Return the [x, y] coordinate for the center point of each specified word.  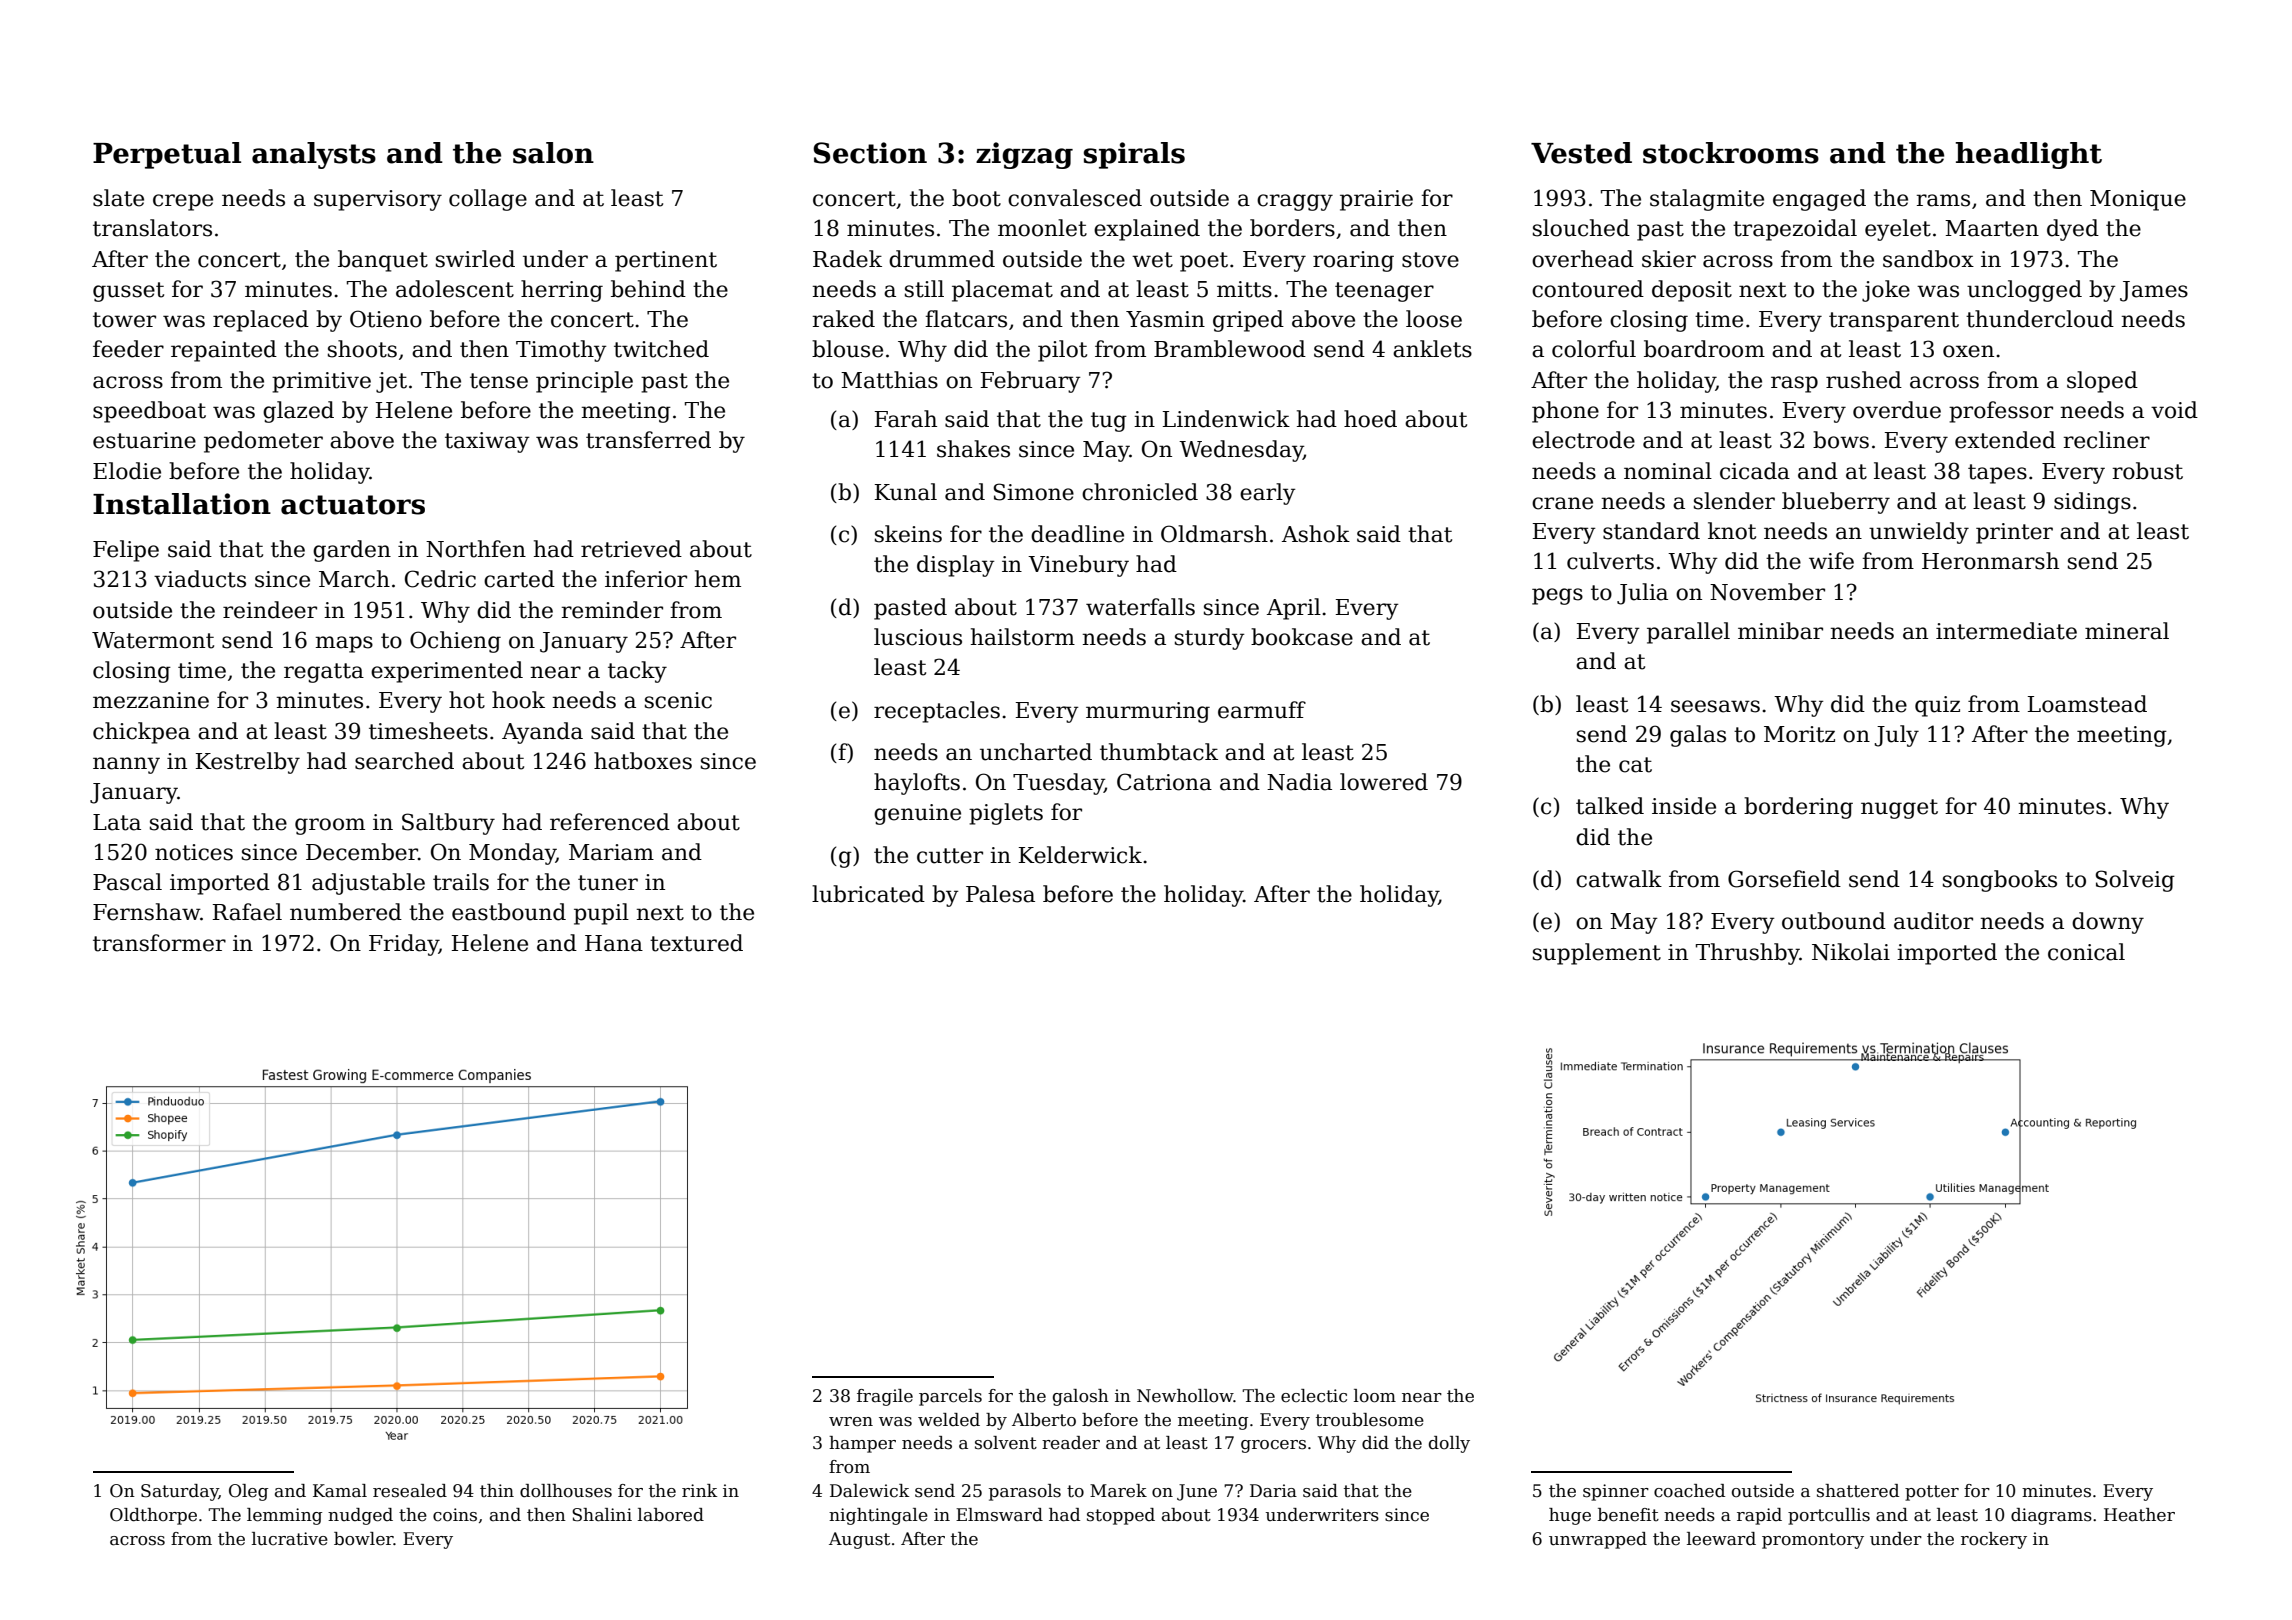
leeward [1721, 1539]
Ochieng [455, 642]
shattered [1858, 1491]
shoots [362, 349]
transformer [159, 943]
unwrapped [1598, 1540]
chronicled [1140, 492]
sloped [2102, 382]
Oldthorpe [153, 1516]
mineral [2127, 631]
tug [1109, 422]
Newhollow [1185, 1396]
